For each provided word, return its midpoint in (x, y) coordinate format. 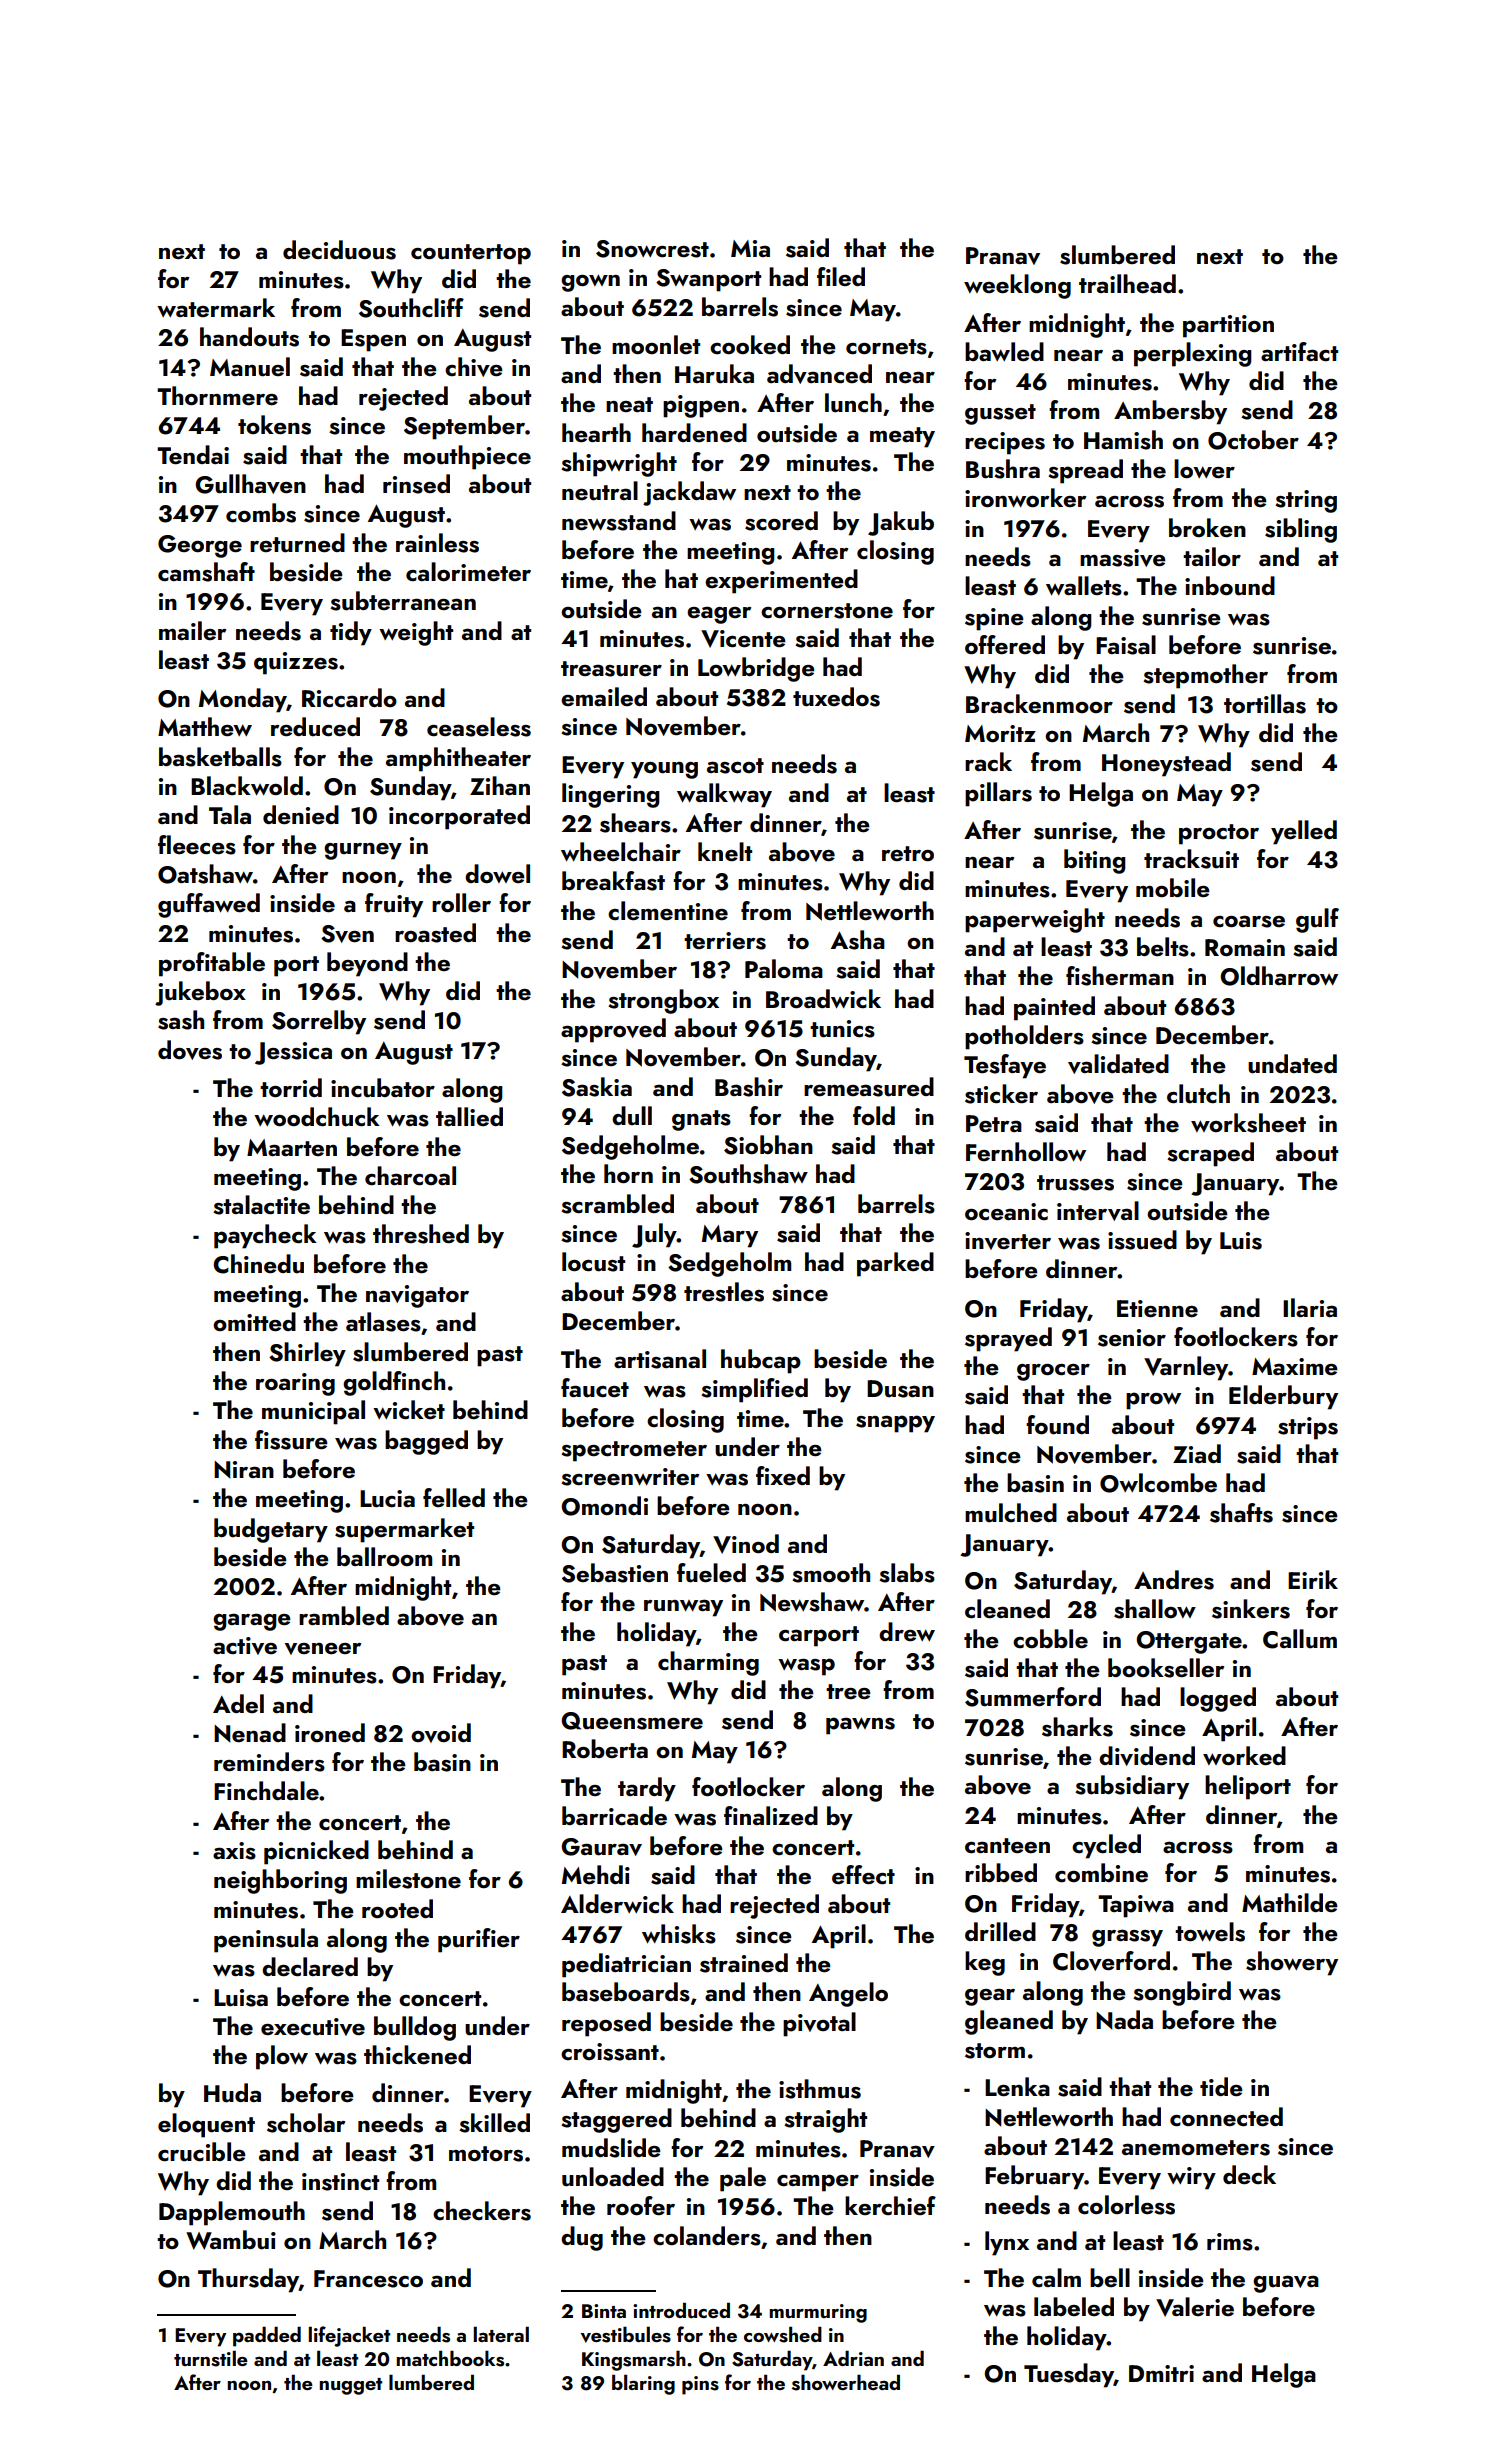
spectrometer (634, 1451)
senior (1132, 1338)
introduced (681, 2310)
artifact (1299, 351)
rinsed (416, 484)
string (1306, 501)
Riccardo (349, 698)
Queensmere (632, 1721)
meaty (902, 437)
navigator (417, 1296)
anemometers (1196, 2148)
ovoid (441, 1733)
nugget (350, 2386)
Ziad (1197, 1453)
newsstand (619, 521)
